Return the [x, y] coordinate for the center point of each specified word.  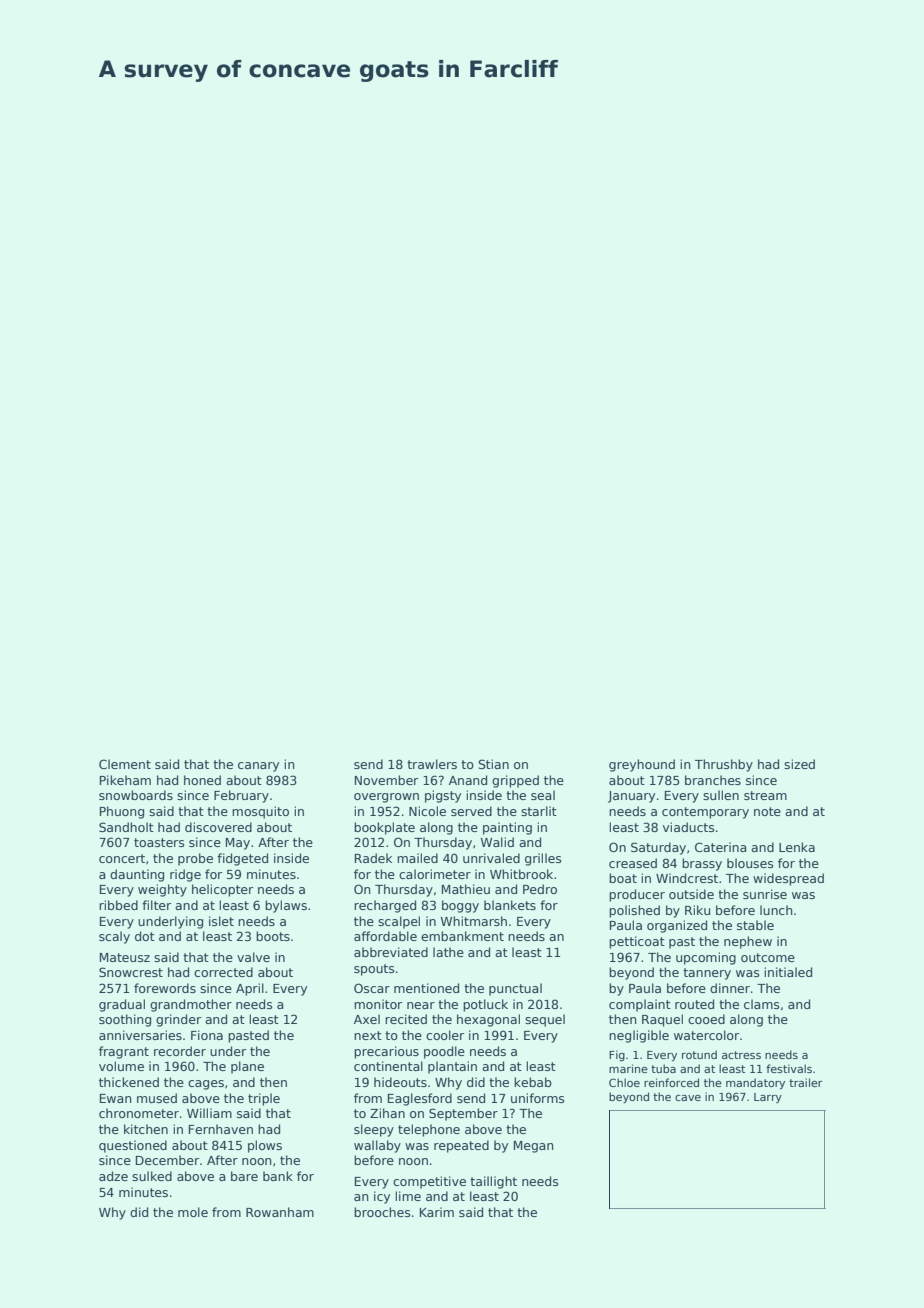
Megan [533, 1147]
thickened [129, 1082]
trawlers [432, 764]
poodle [444, 1052]
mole [193, 1212]
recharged [385, 906]
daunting [137, 875]
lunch [776, 910]
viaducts [688, 827]
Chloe [624, 1082]
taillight [493, 1182]
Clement [125, 764]
